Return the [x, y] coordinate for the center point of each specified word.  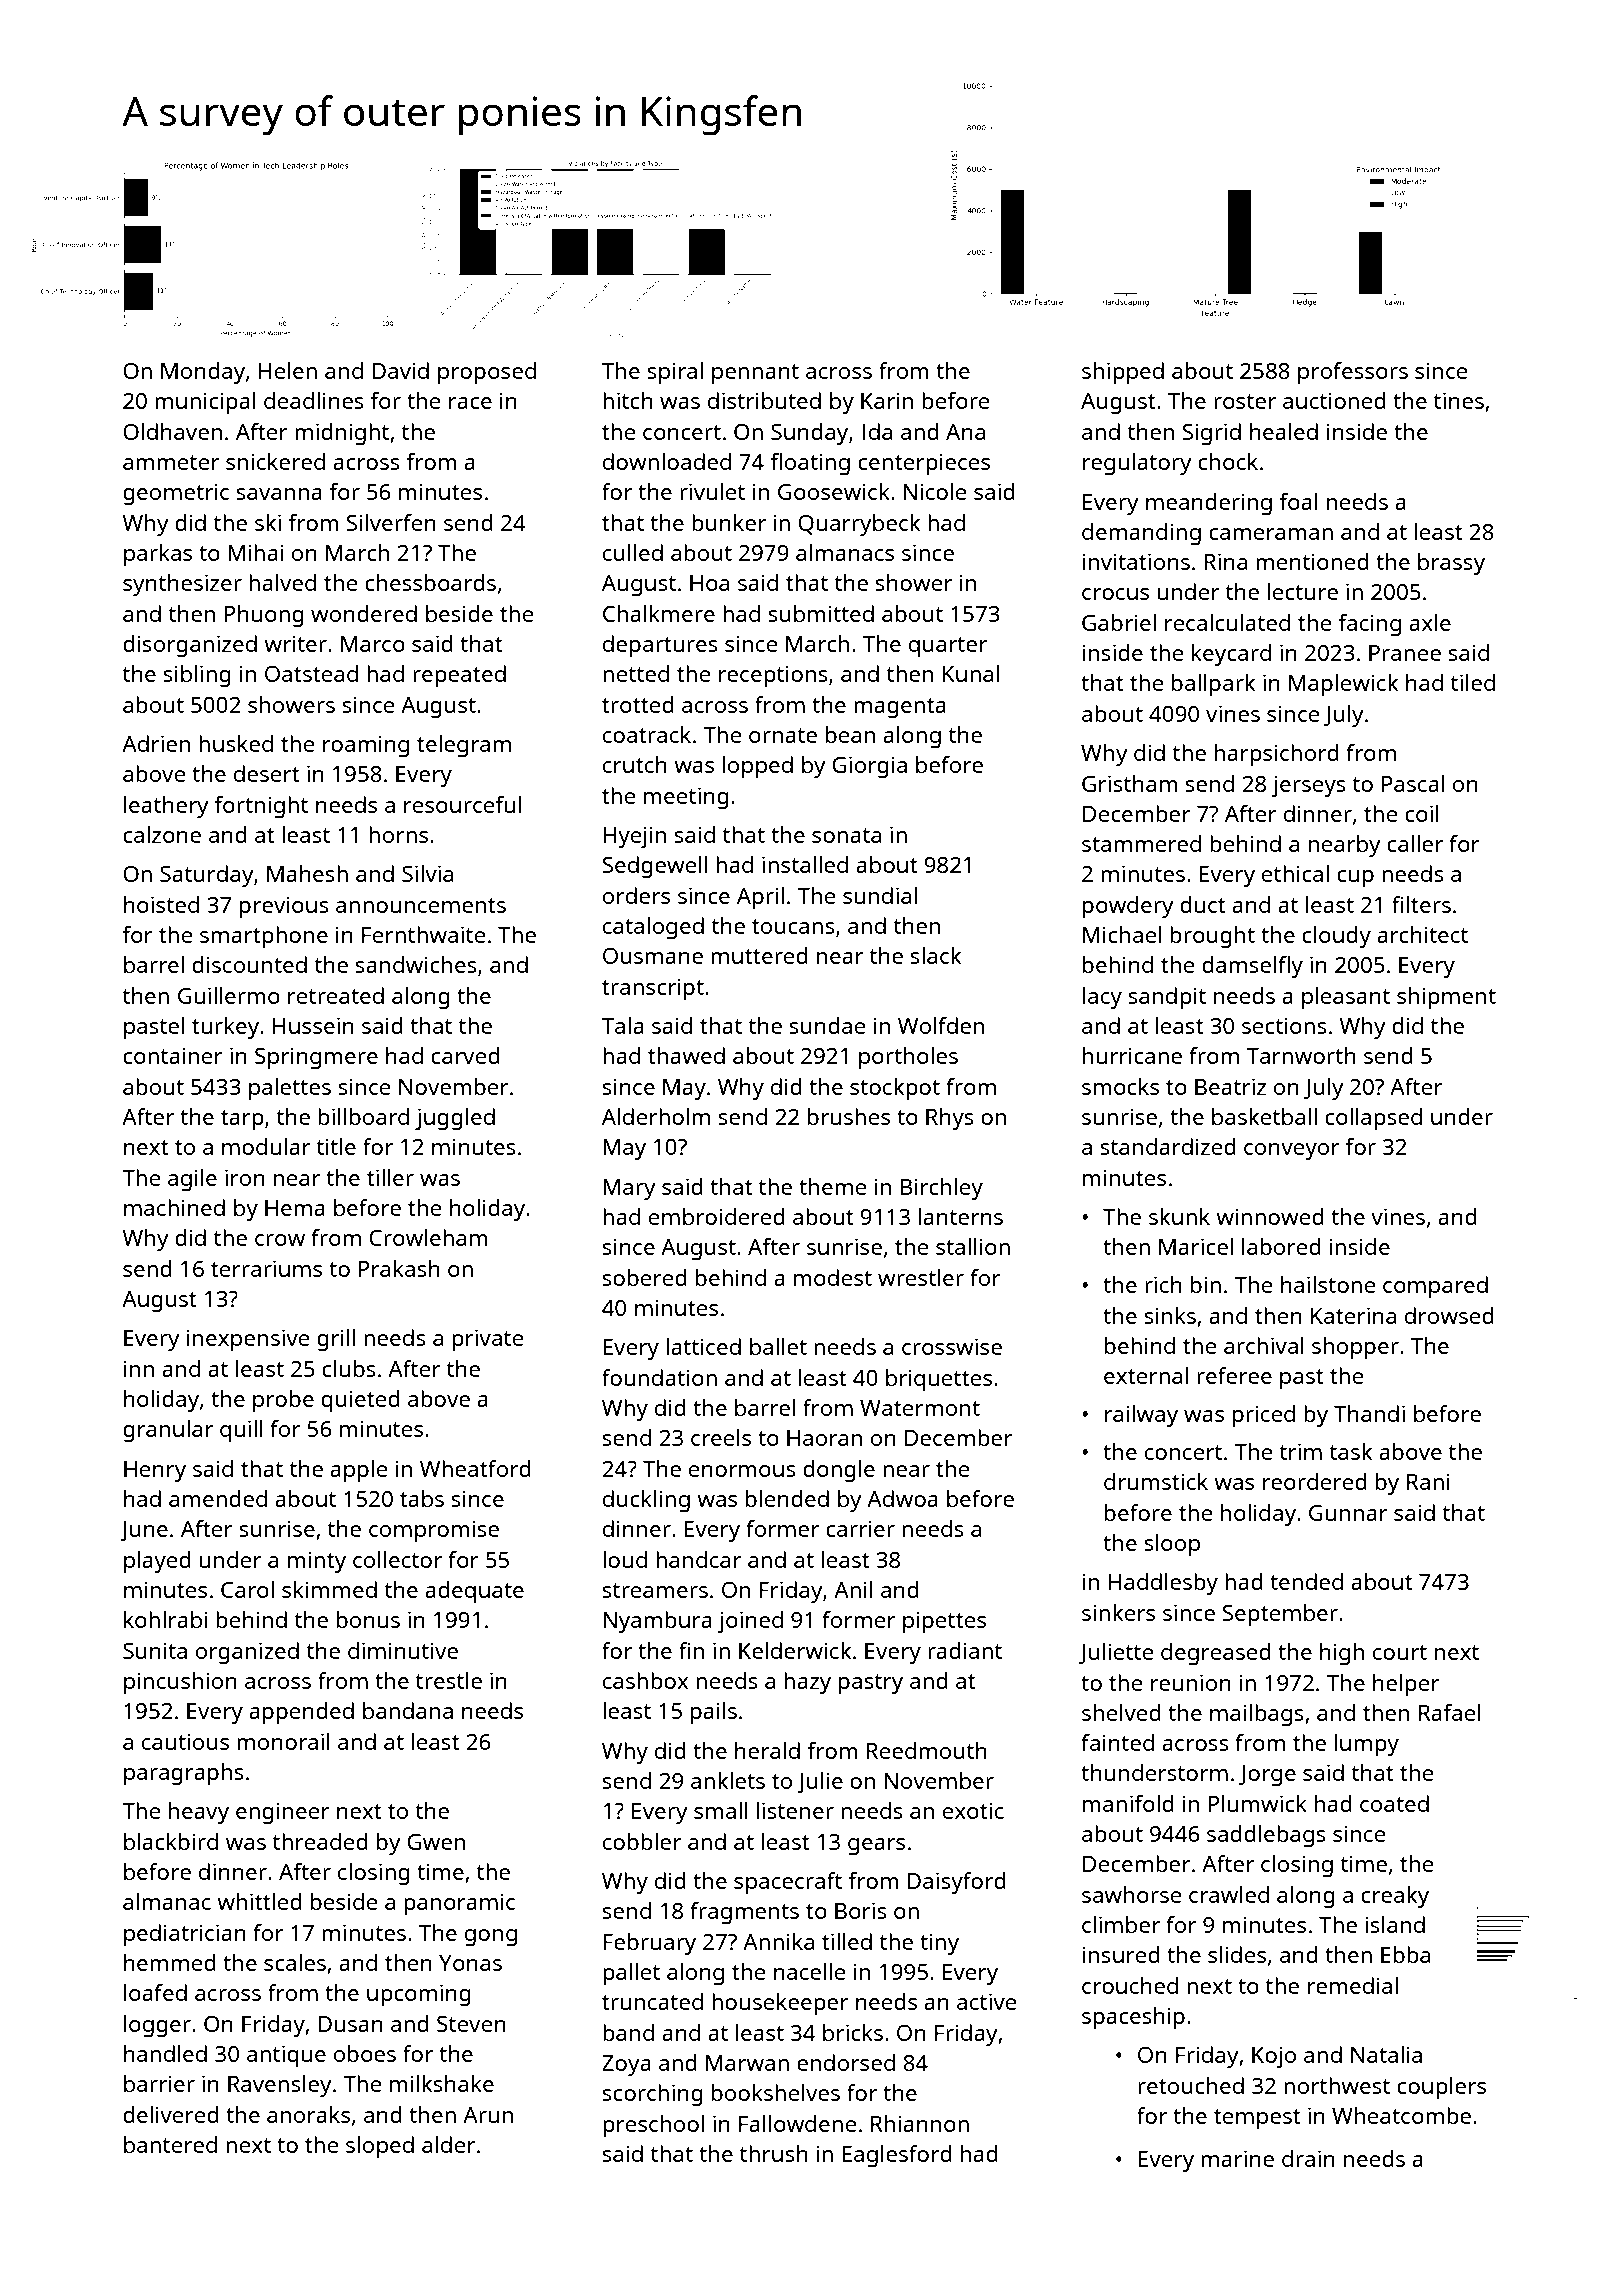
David [400, 370]
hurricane [1132, 1055]
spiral [675, 373]
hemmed [170, 1962]
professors [1353, 373]
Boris [861, 1910]
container [173, 1055]
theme [833, 1186]
